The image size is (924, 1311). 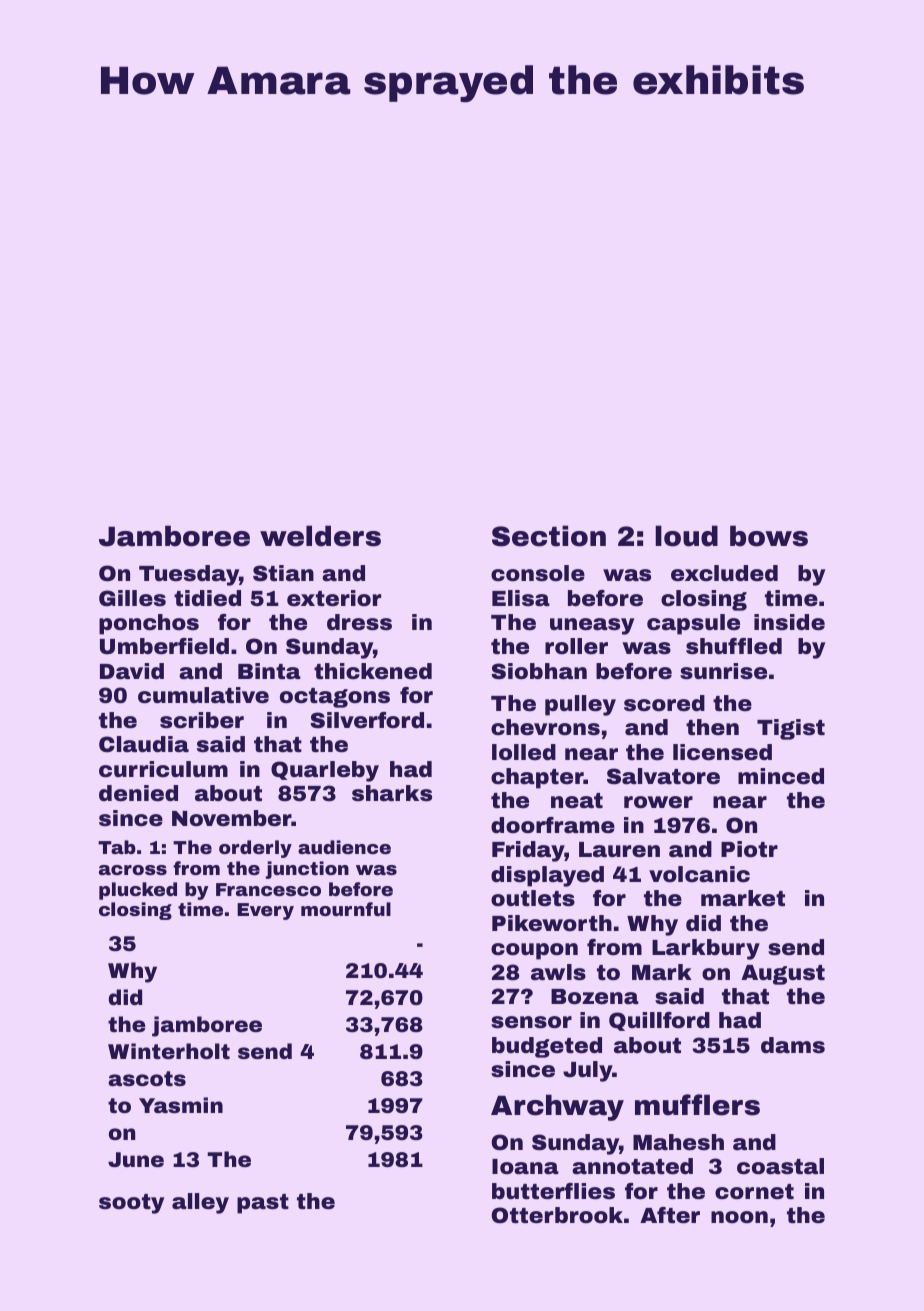 What do you see at coordinates (265, 911) in the document?
I see `Every` at bounding box center [265, 911].
